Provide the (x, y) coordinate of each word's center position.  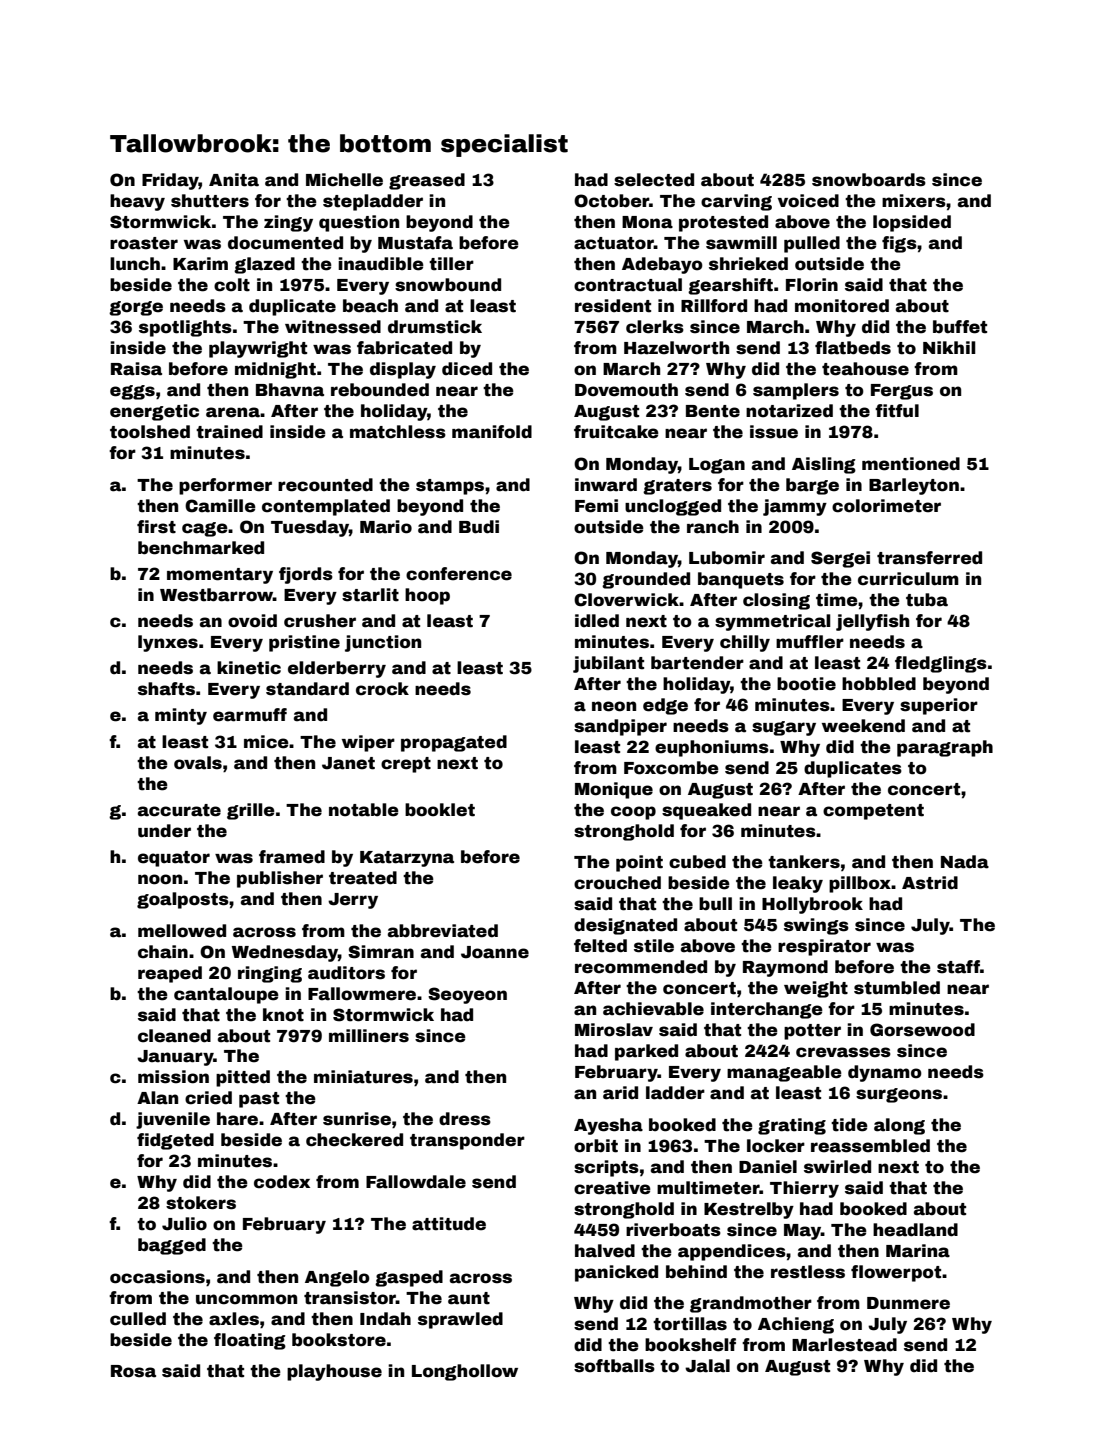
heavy (137, 202)
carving (736, 202)
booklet (440, 810)
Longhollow (465, 1372)
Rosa (133, 1371)
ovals (198, 763)
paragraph (945, 748)
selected (654, 180)
